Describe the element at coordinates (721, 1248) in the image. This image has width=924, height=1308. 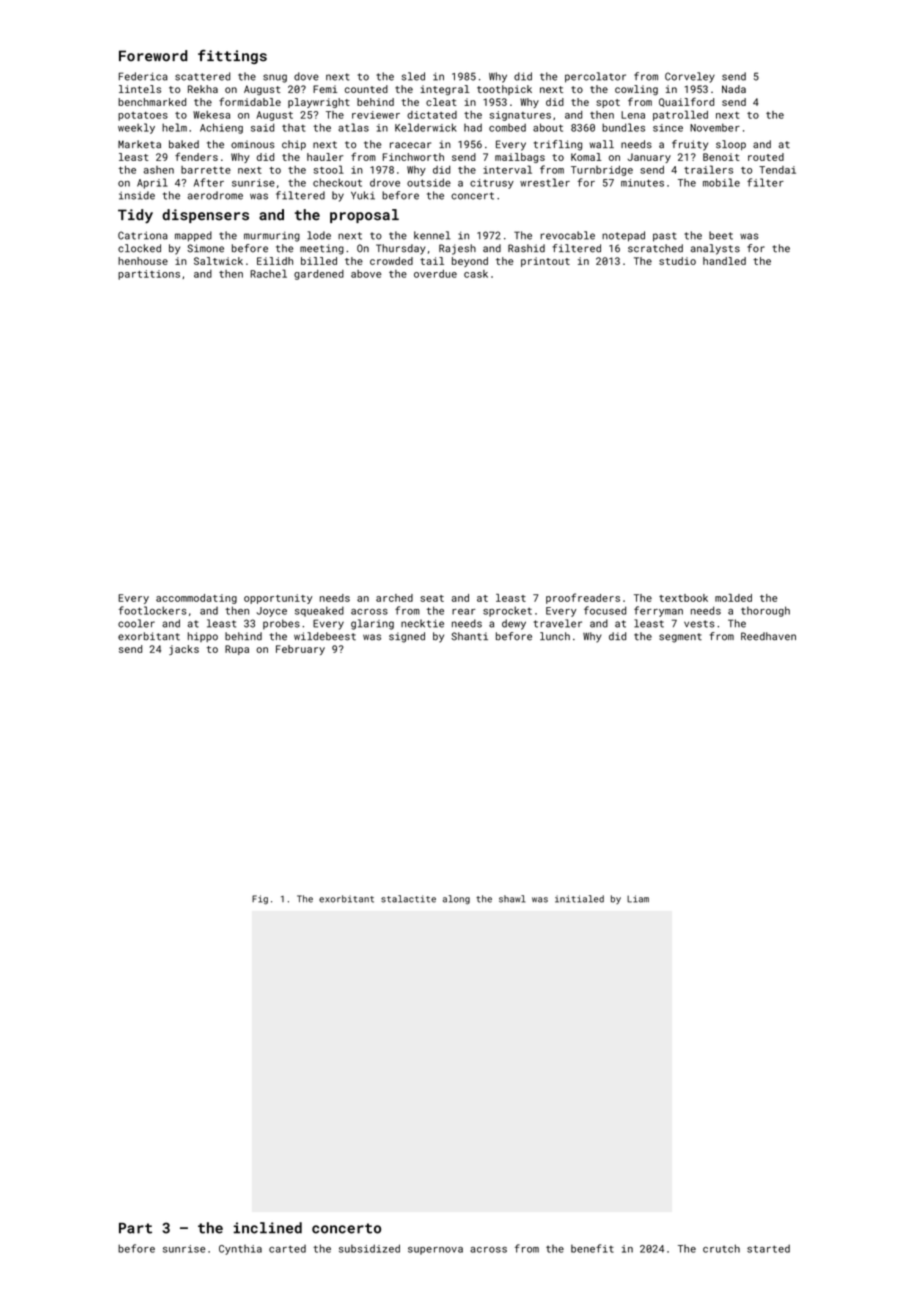
I see `crutch` at that location.
